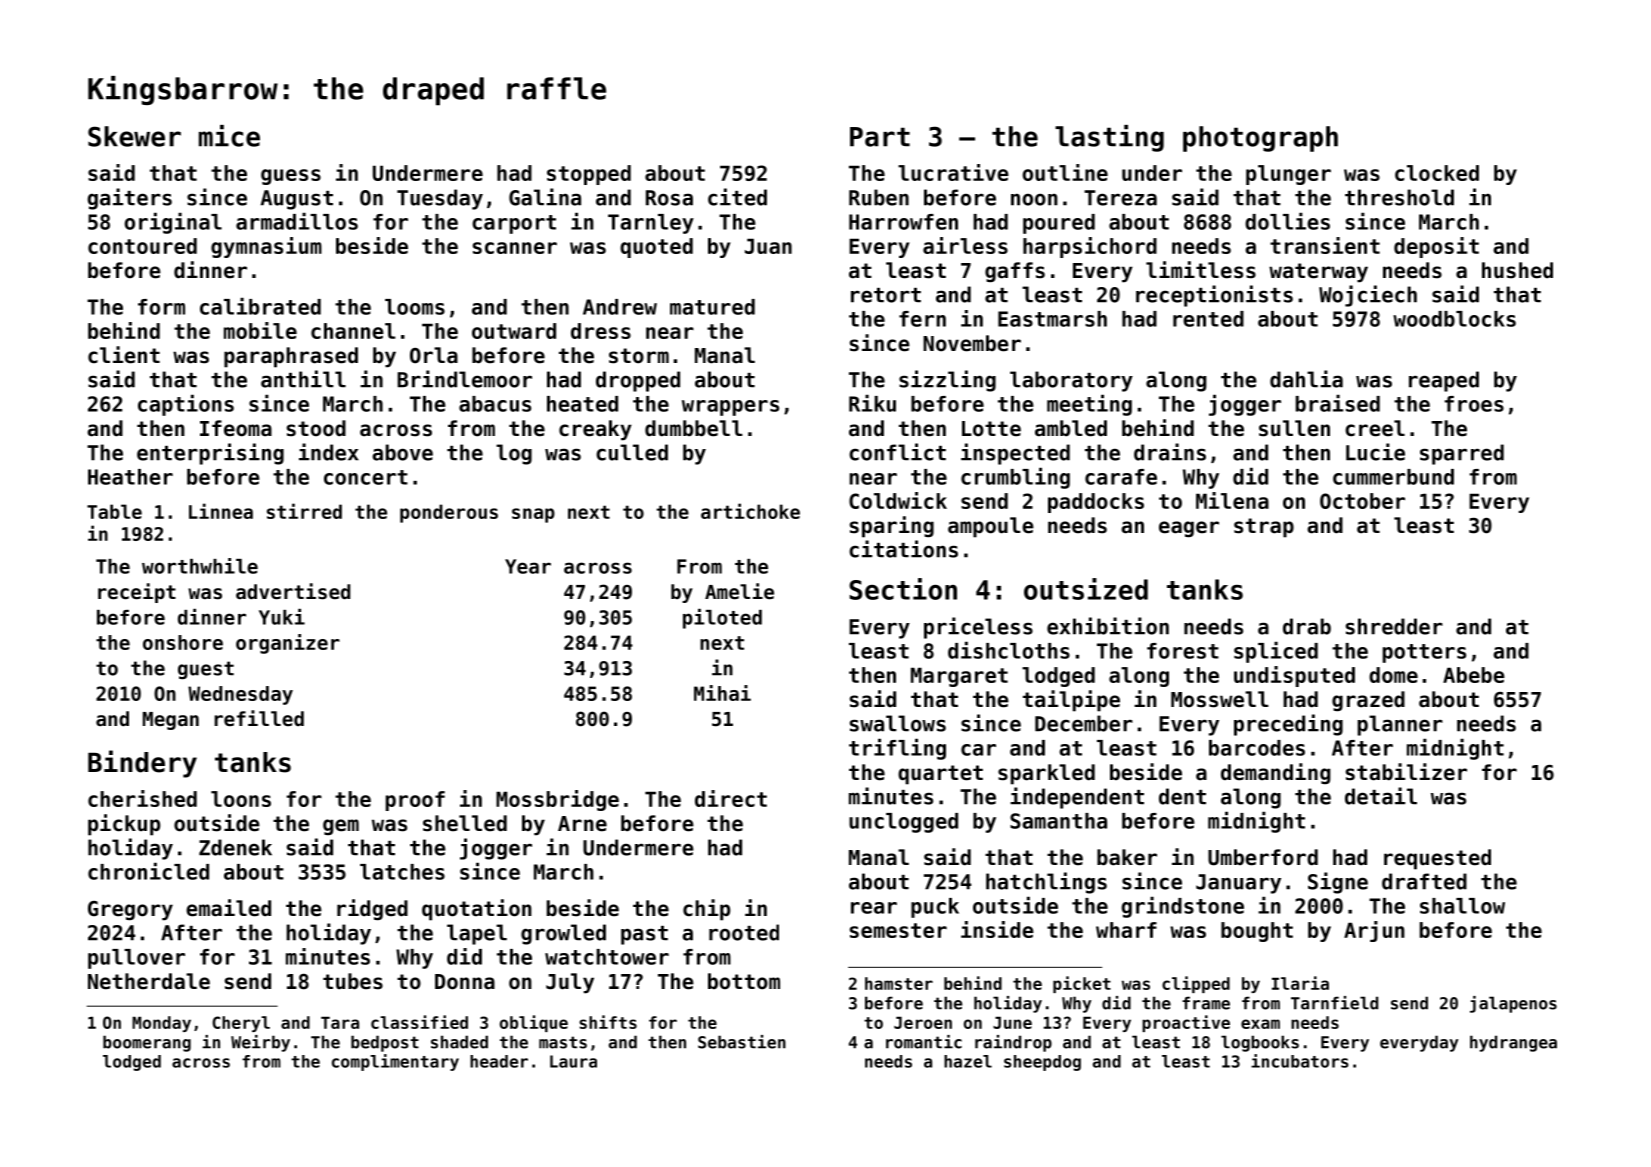 The width and height of the image is (1651, 1167). Describe the element at coordinates (1260, 139) in the image. I see `photograph` at that location.
